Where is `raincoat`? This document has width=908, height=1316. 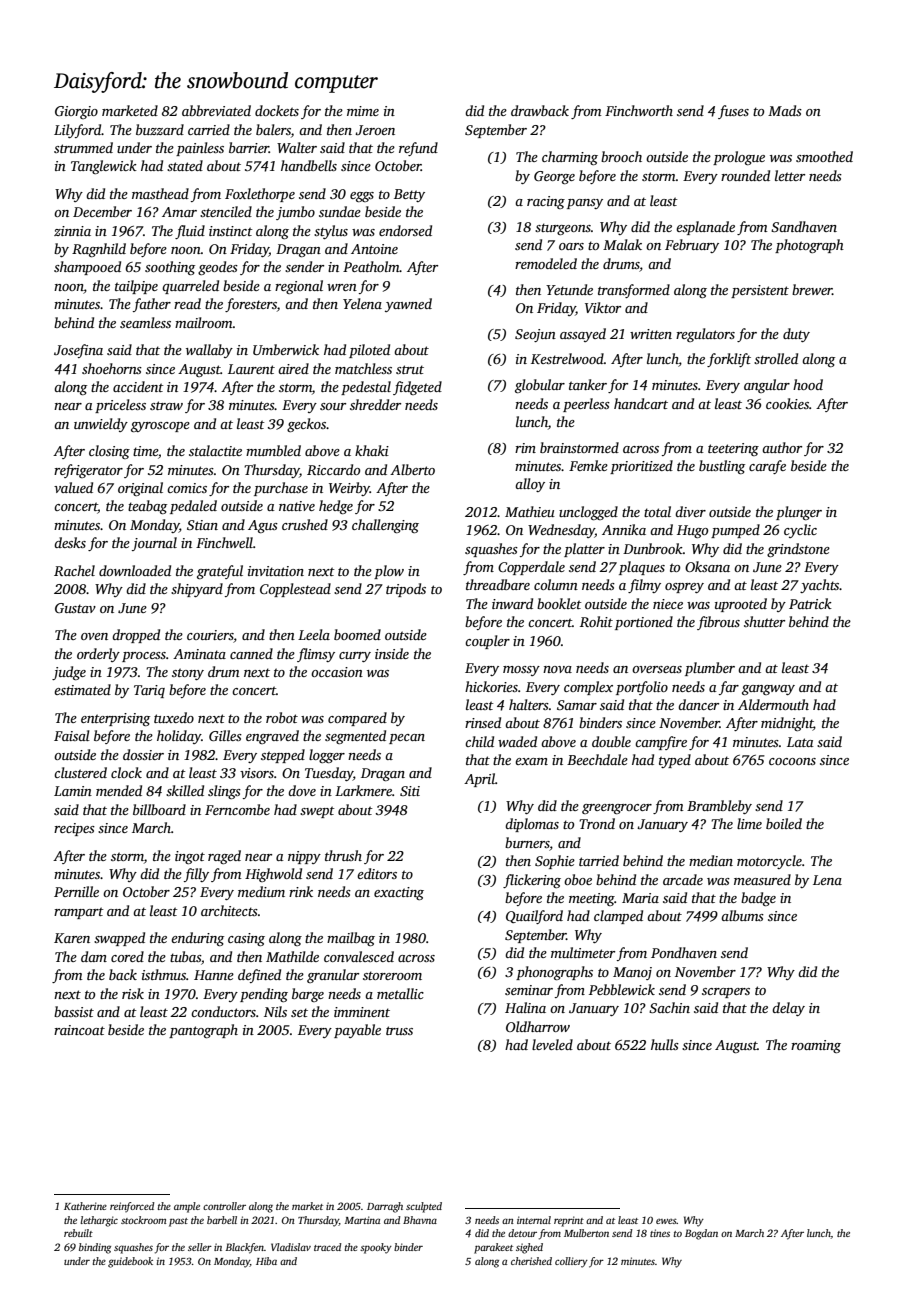 raincoat is located at coordinates (79, 1030).
